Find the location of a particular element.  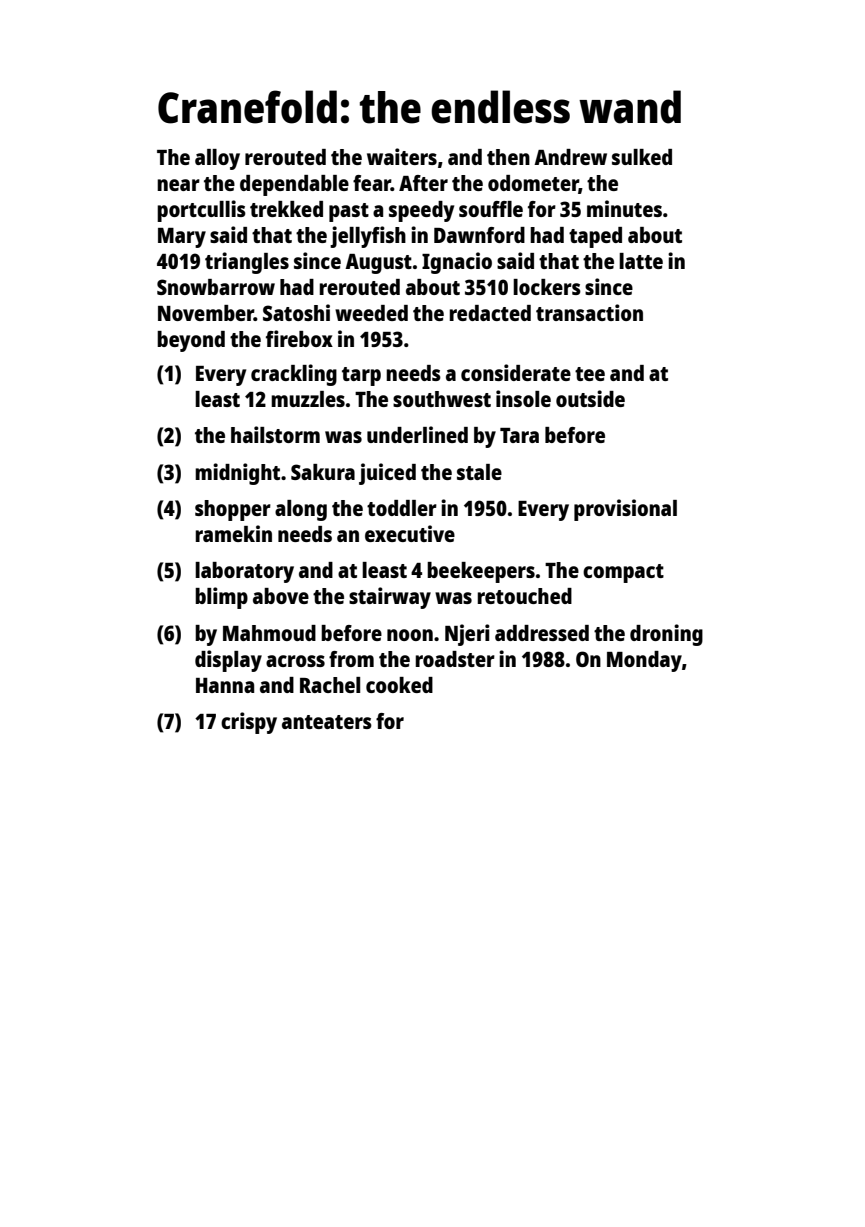

Monday is located at coordinates (644, 661).
